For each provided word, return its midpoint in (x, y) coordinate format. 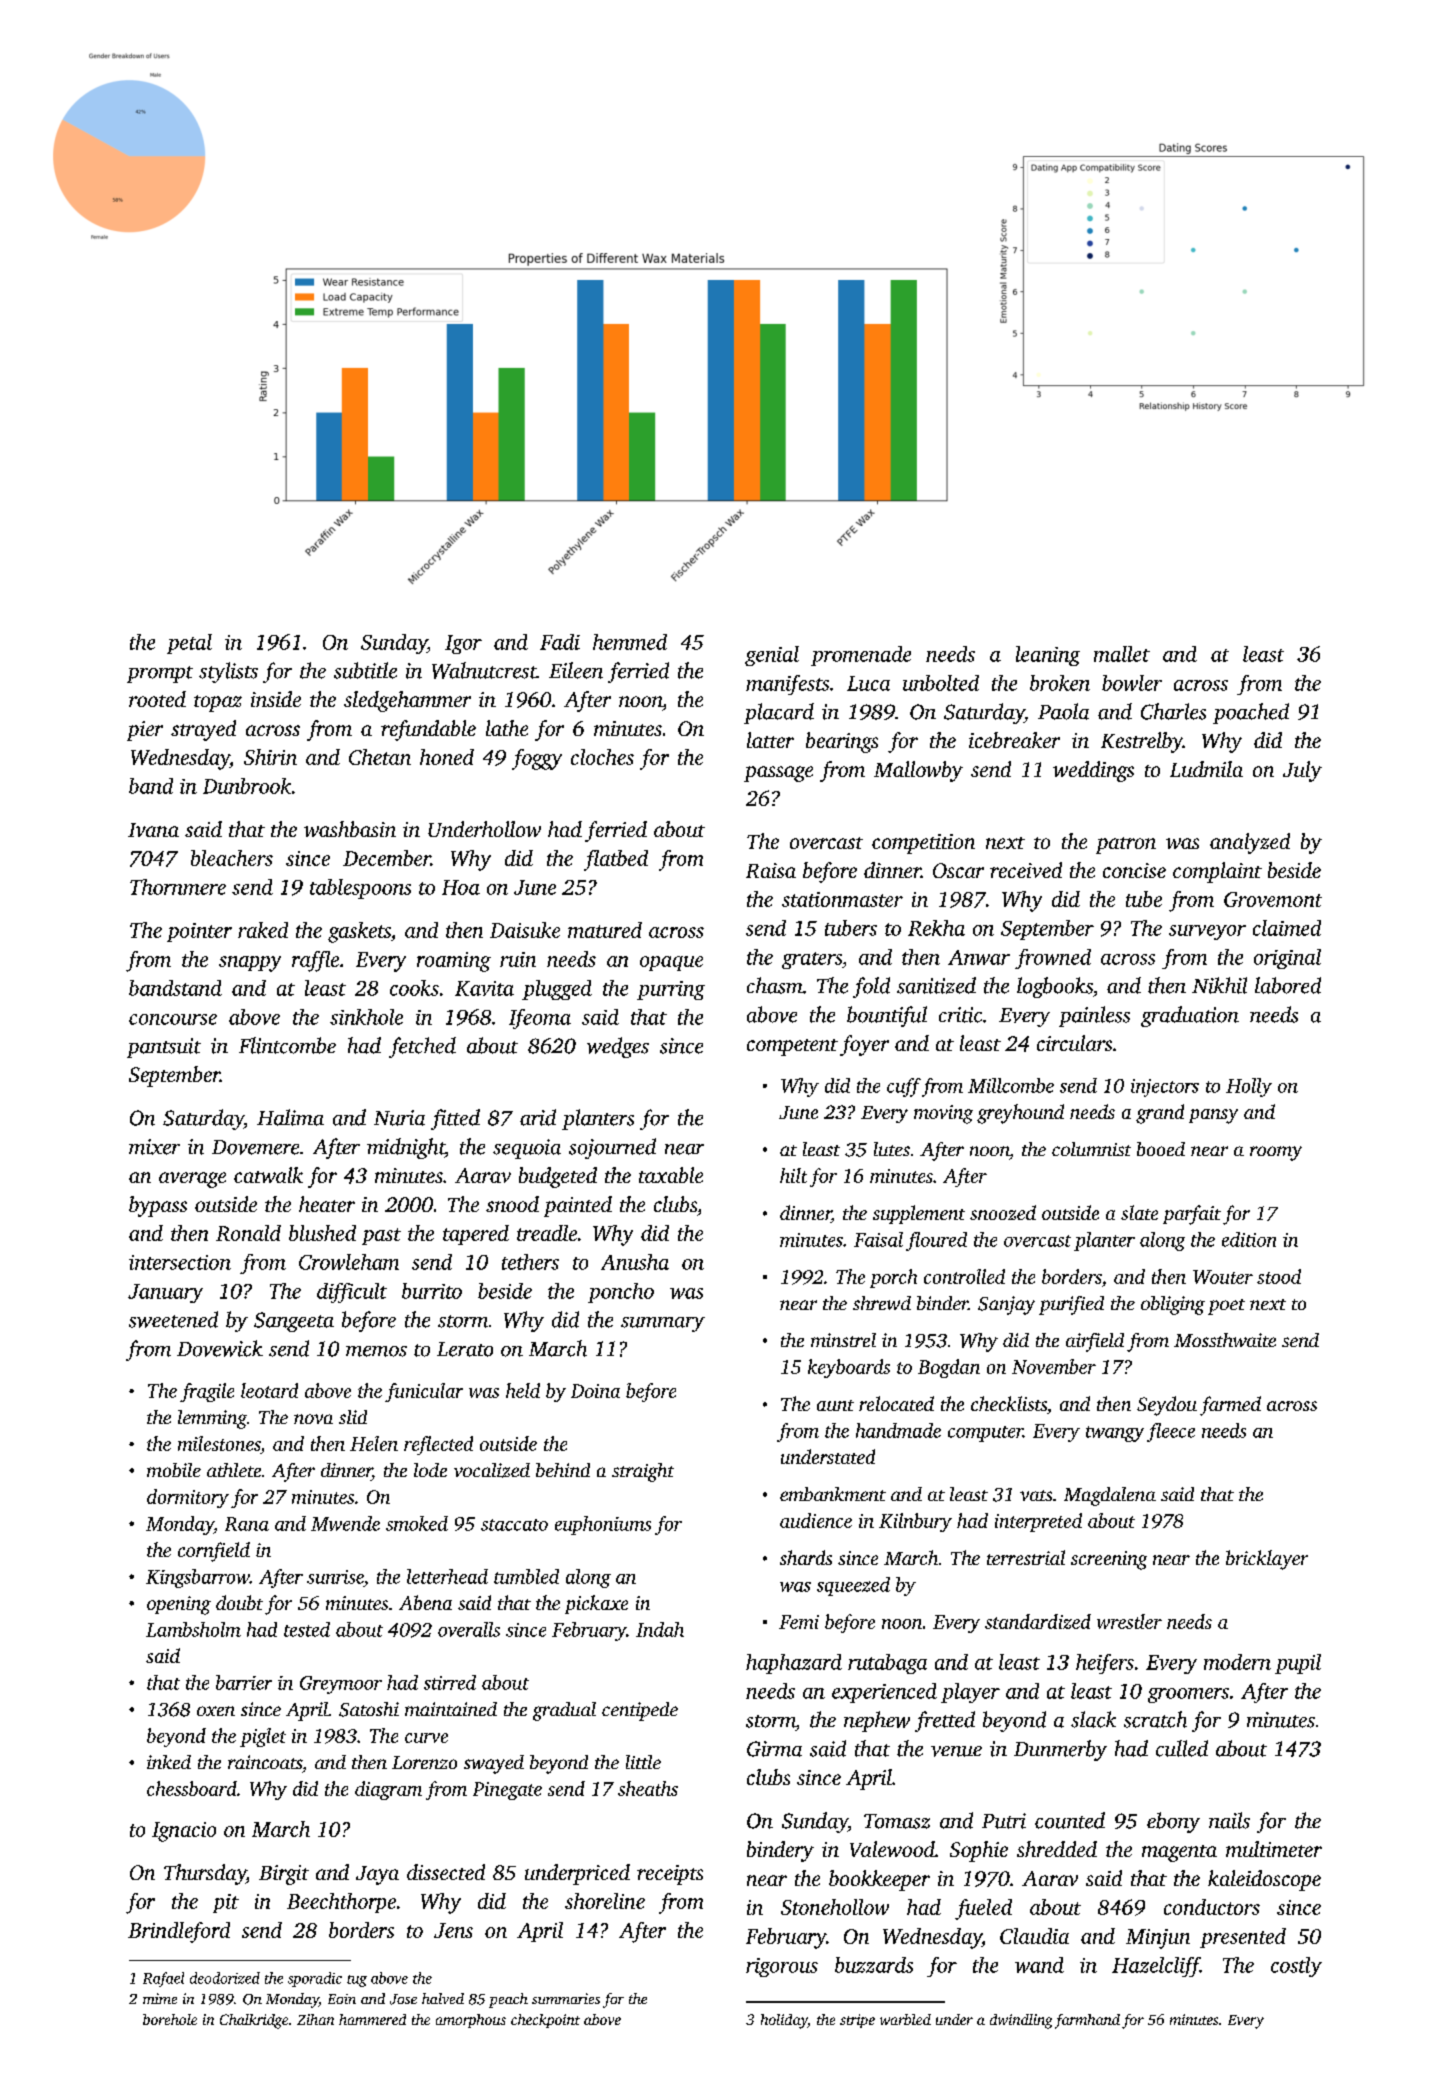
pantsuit (164, 1048)
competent (792, 1047)
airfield (1095, 1342)
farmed (1230, 1406)
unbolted (941, 683)
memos (376, 1351)
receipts (670, 1875)
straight (643, 1472)
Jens (453, 1930)
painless (1094, 1016)
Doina (595, 1391)
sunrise (335, 1577)
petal (189, 644)
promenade (861, 656)
